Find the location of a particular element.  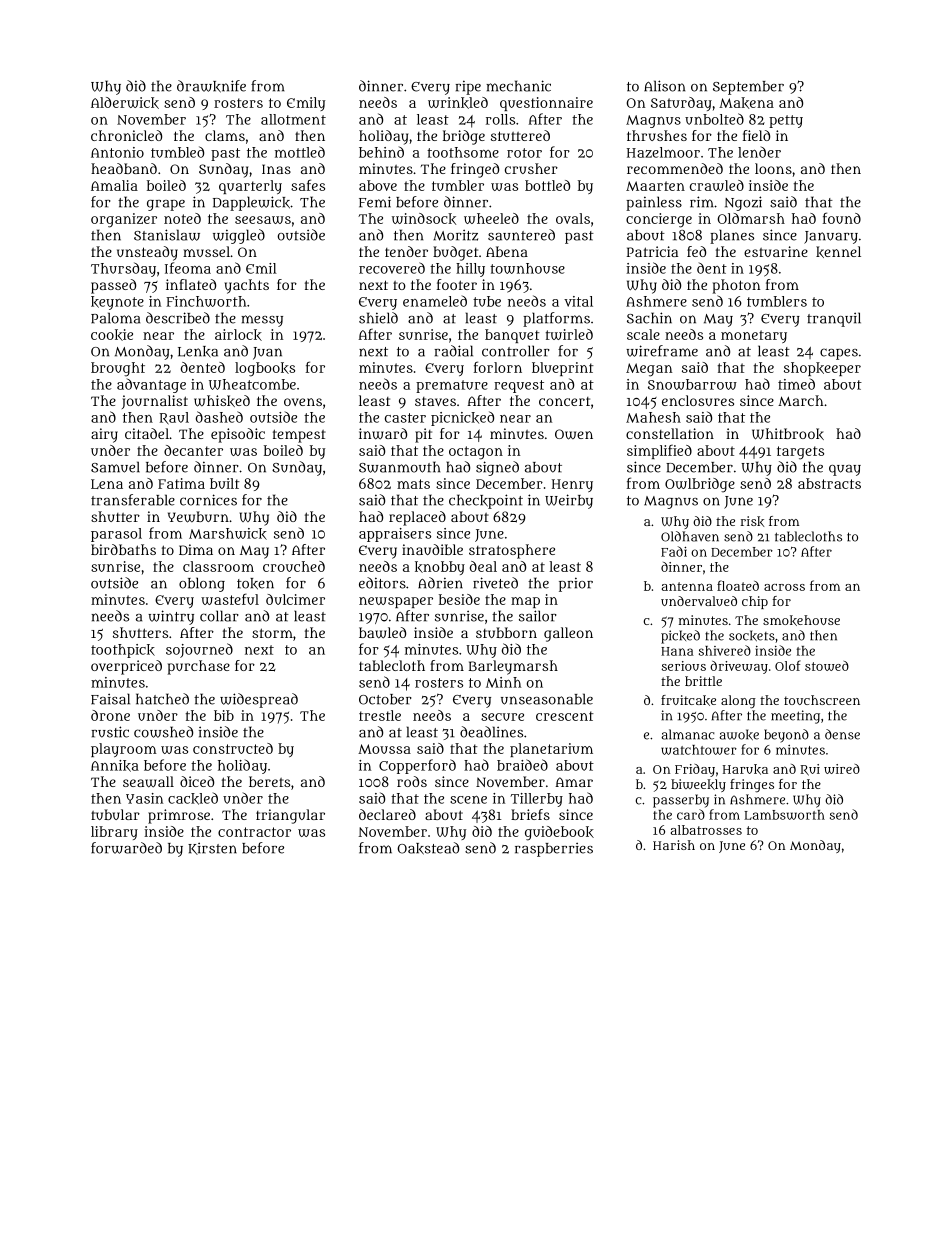

Oldhaven is located at coordinates (690, 536).
